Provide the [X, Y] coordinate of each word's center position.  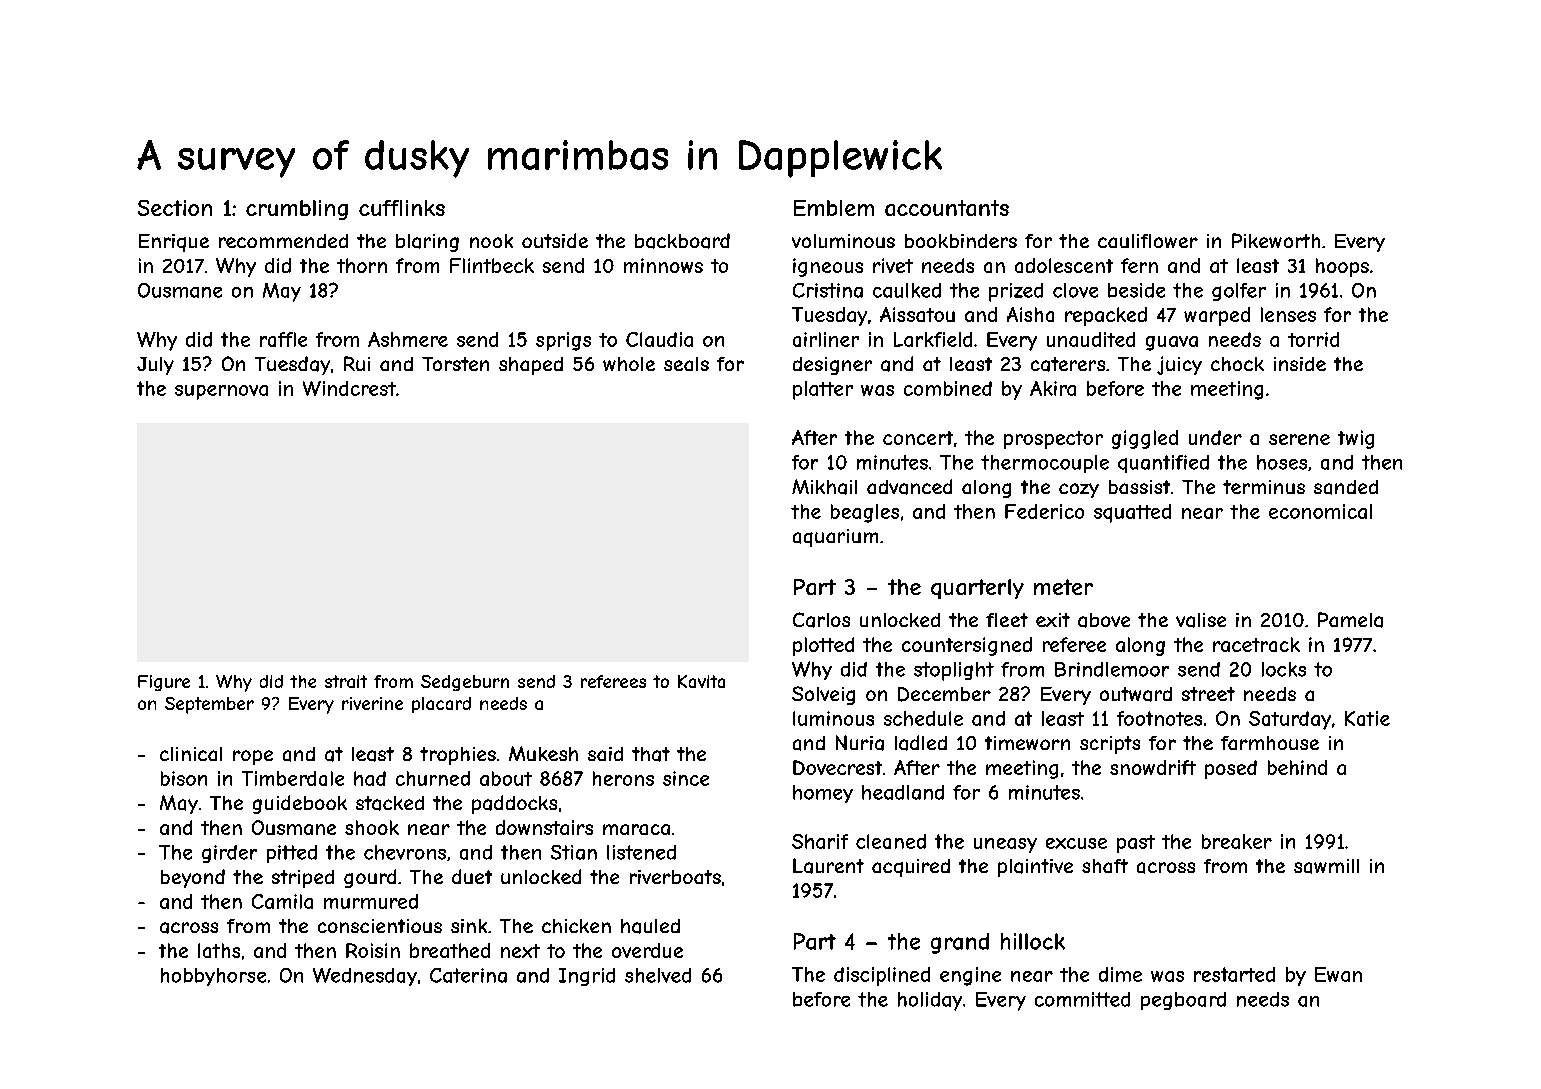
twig [1356, 439]
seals [686, 364]
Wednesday [365, 977]
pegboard [1183, 1001]
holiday [930, 1001]
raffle [283, 339]
